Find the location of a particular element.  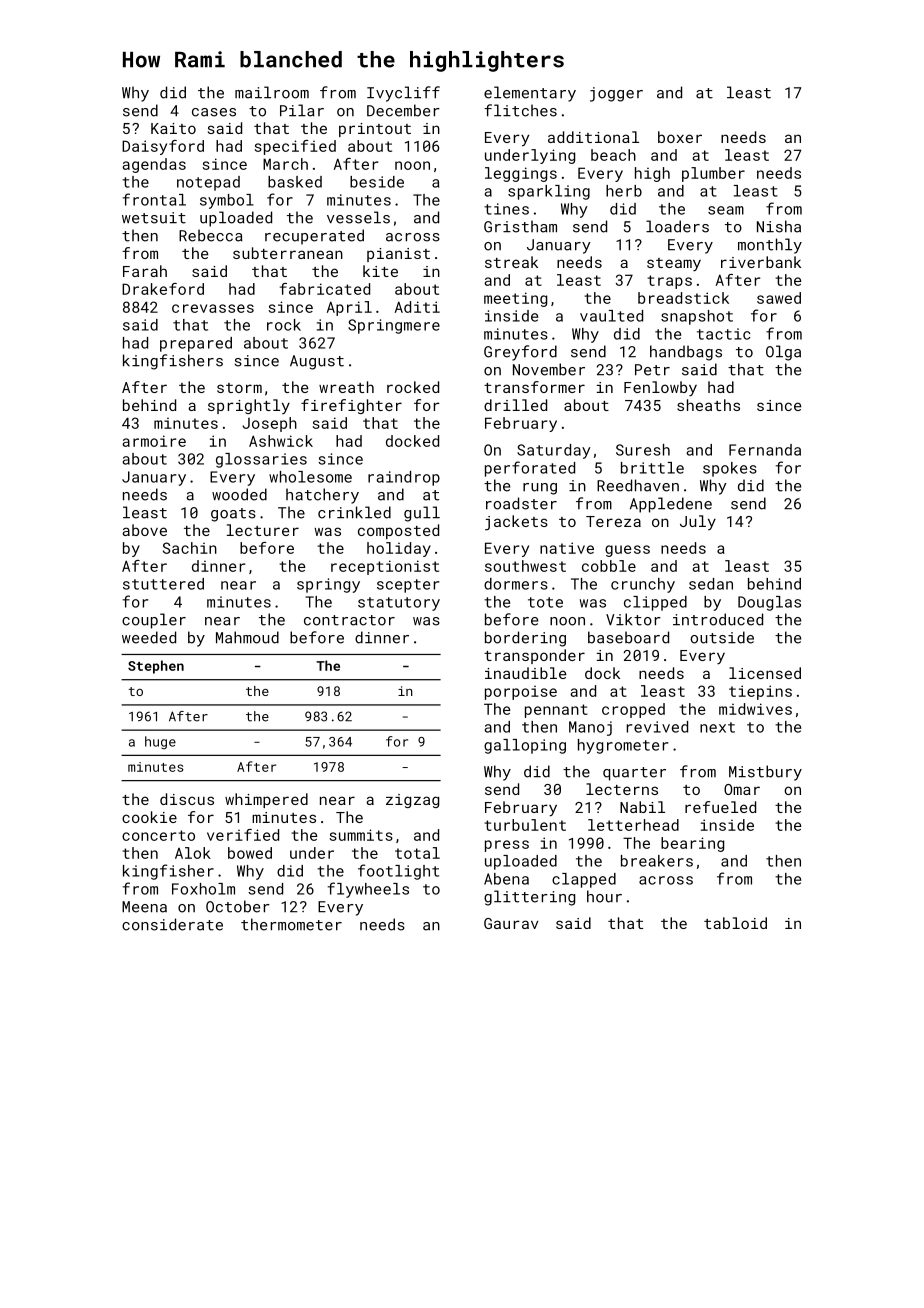

Mahmoud is located at coordinates (247, 637).
